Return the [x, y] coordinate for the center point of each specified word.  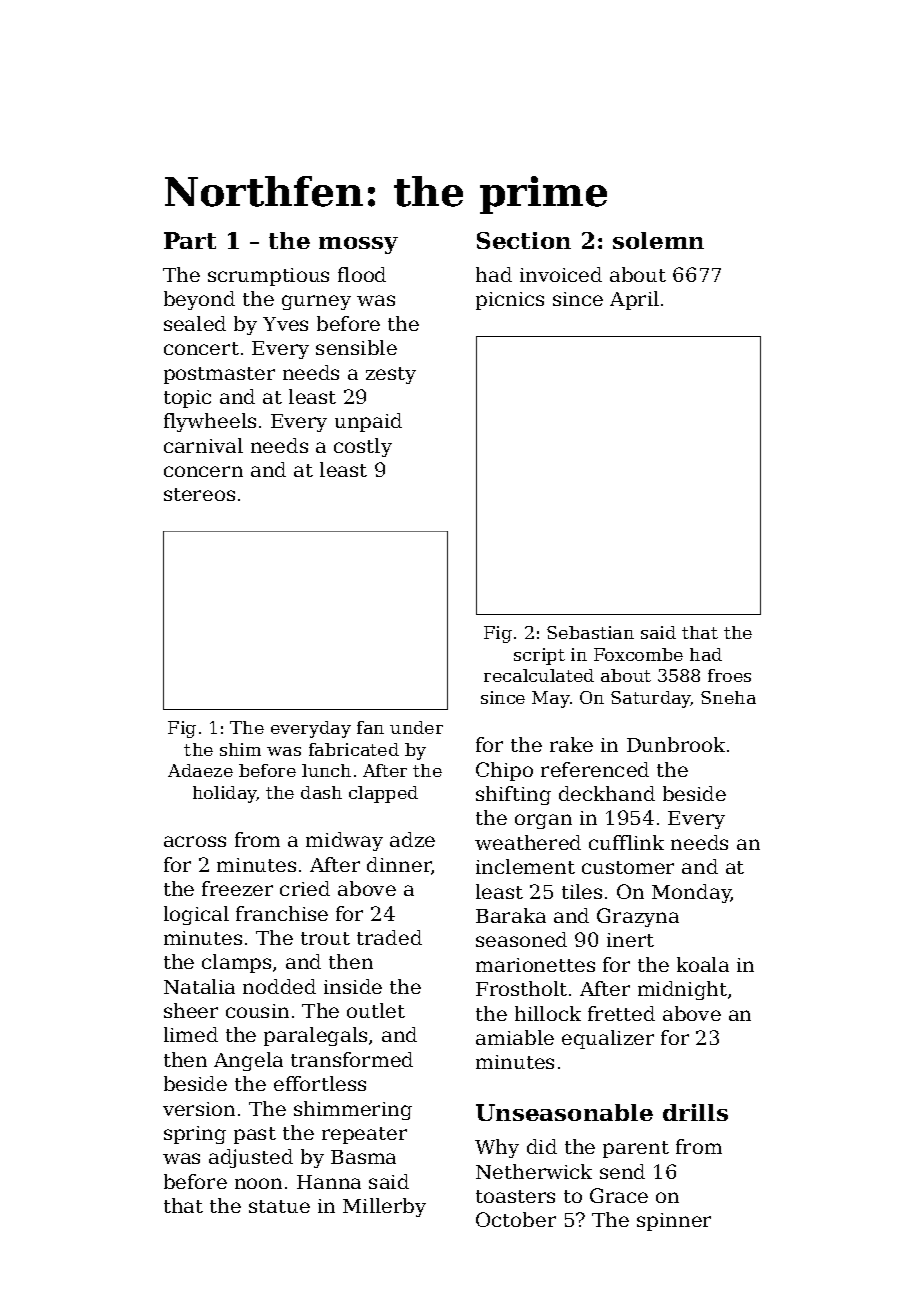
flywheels [210, 422]
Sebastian [590, 632]
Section [524, 240]
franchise [282, 913]
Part [190, 240]
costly [363, 447]
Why [497, 1148]
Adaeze [200, 770]
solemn [658, 240]
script [539, 656]
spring [195, 1135]
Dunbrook [676, 744]
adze [412, 839]
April [634, 300]
